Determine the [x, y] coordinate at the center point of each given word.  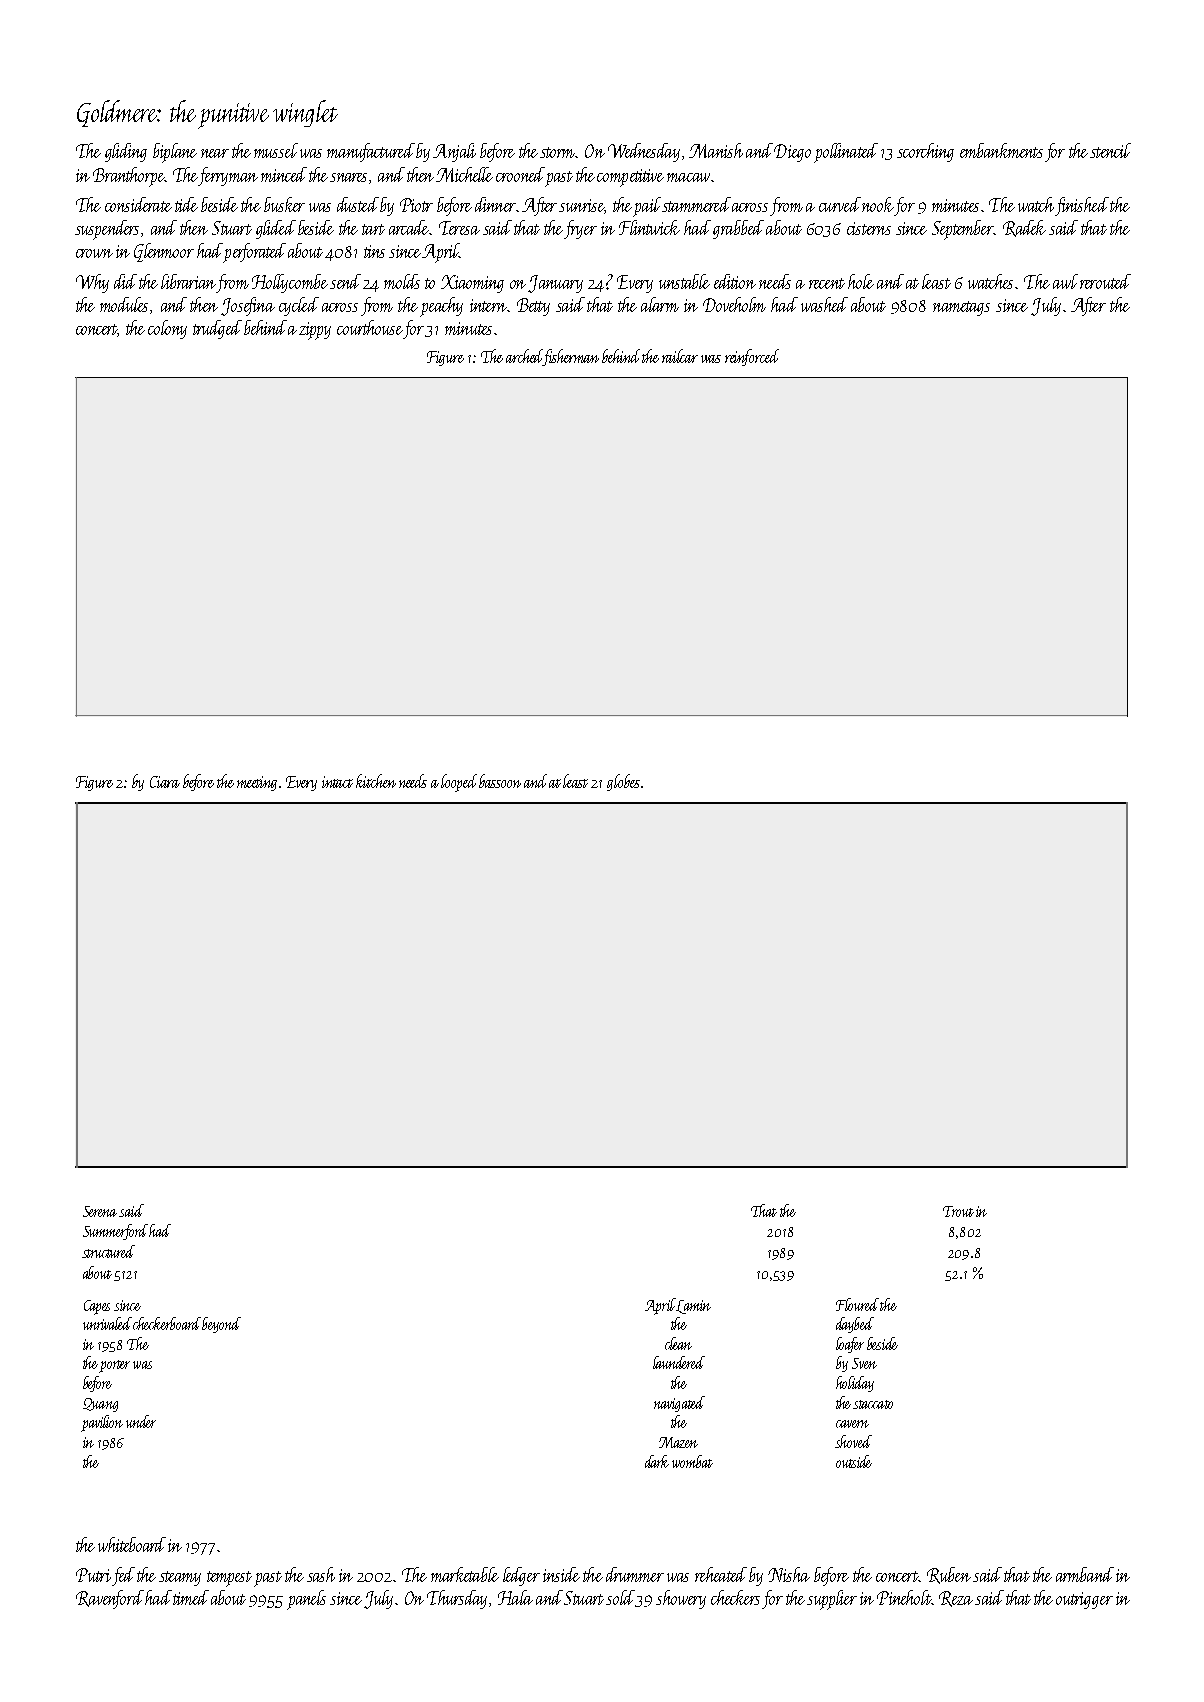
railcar [680, 356]
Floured [857, 1304]
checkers [735, 1597]
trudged [217, 329]
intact [337, 782]
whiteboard [132, 1544]
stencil [1110, 150]
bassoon [500, 781]
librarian [188, 281]
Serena [100, 1211]
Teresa [459, 228]
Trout [958, 1211]
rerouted [1105, 281]
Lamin [693, 1307]
